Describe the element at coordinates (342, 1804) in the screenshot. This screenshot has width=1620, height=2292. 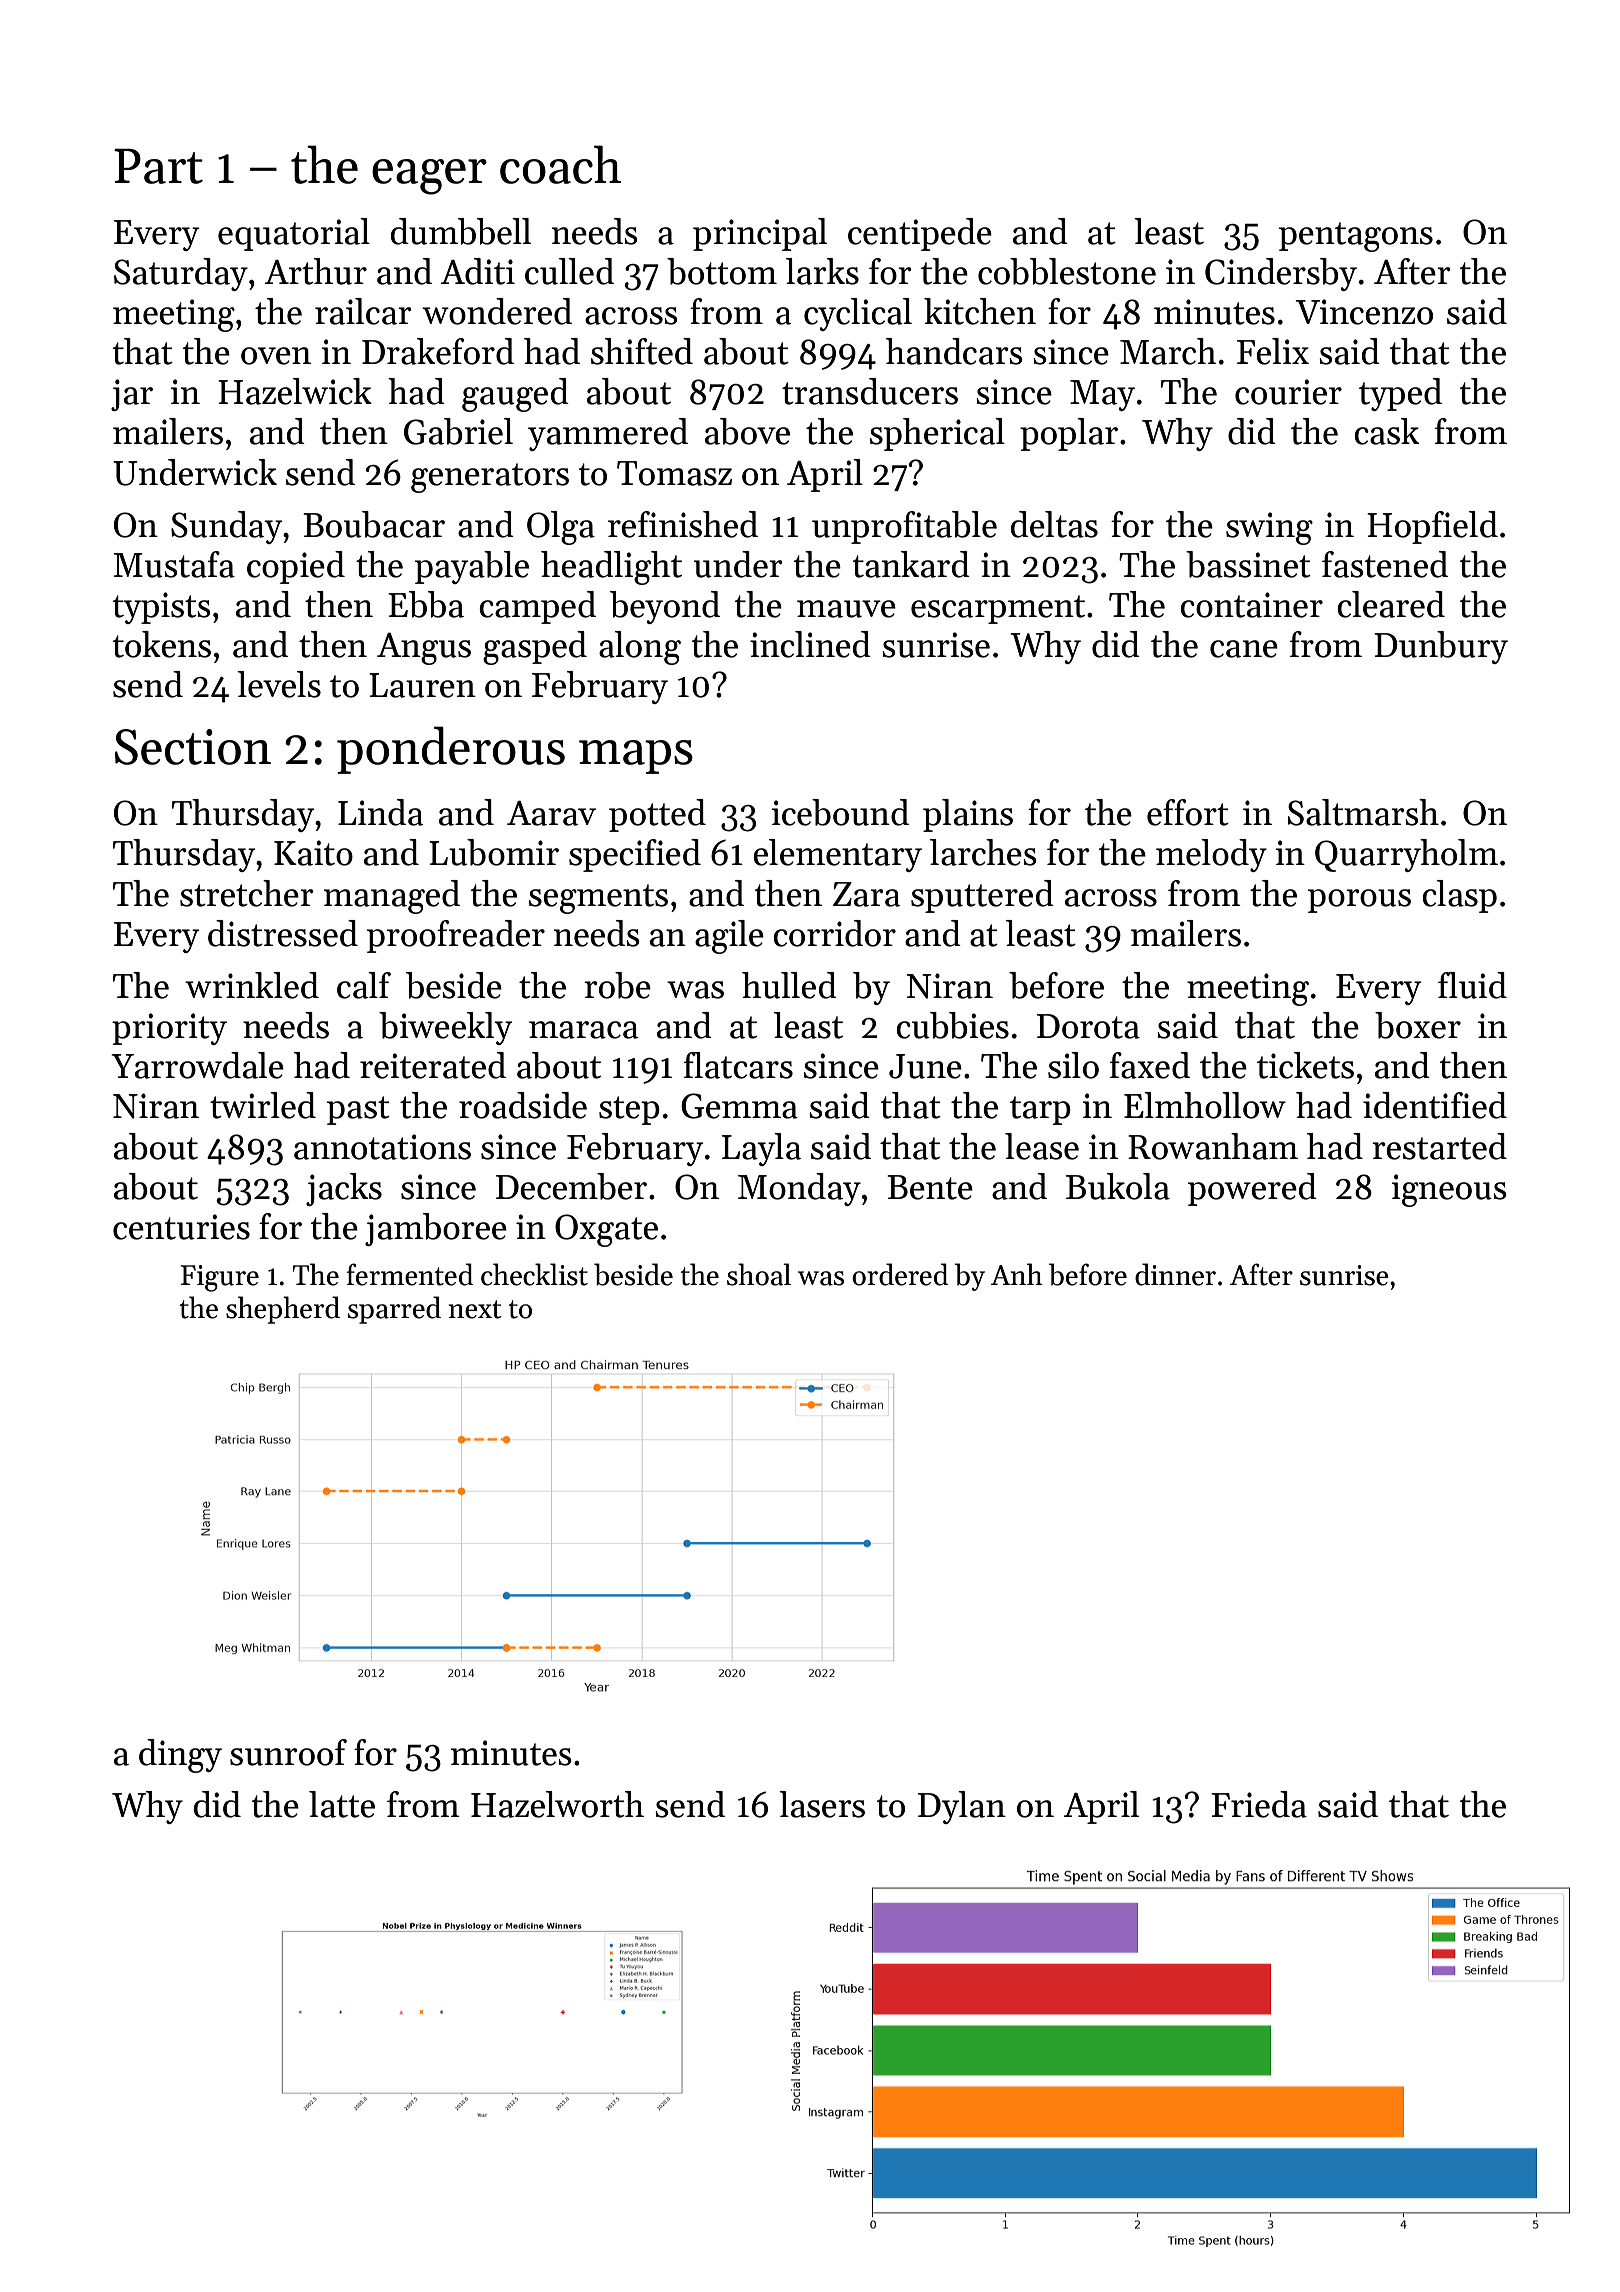
I see `latte` at that location.
